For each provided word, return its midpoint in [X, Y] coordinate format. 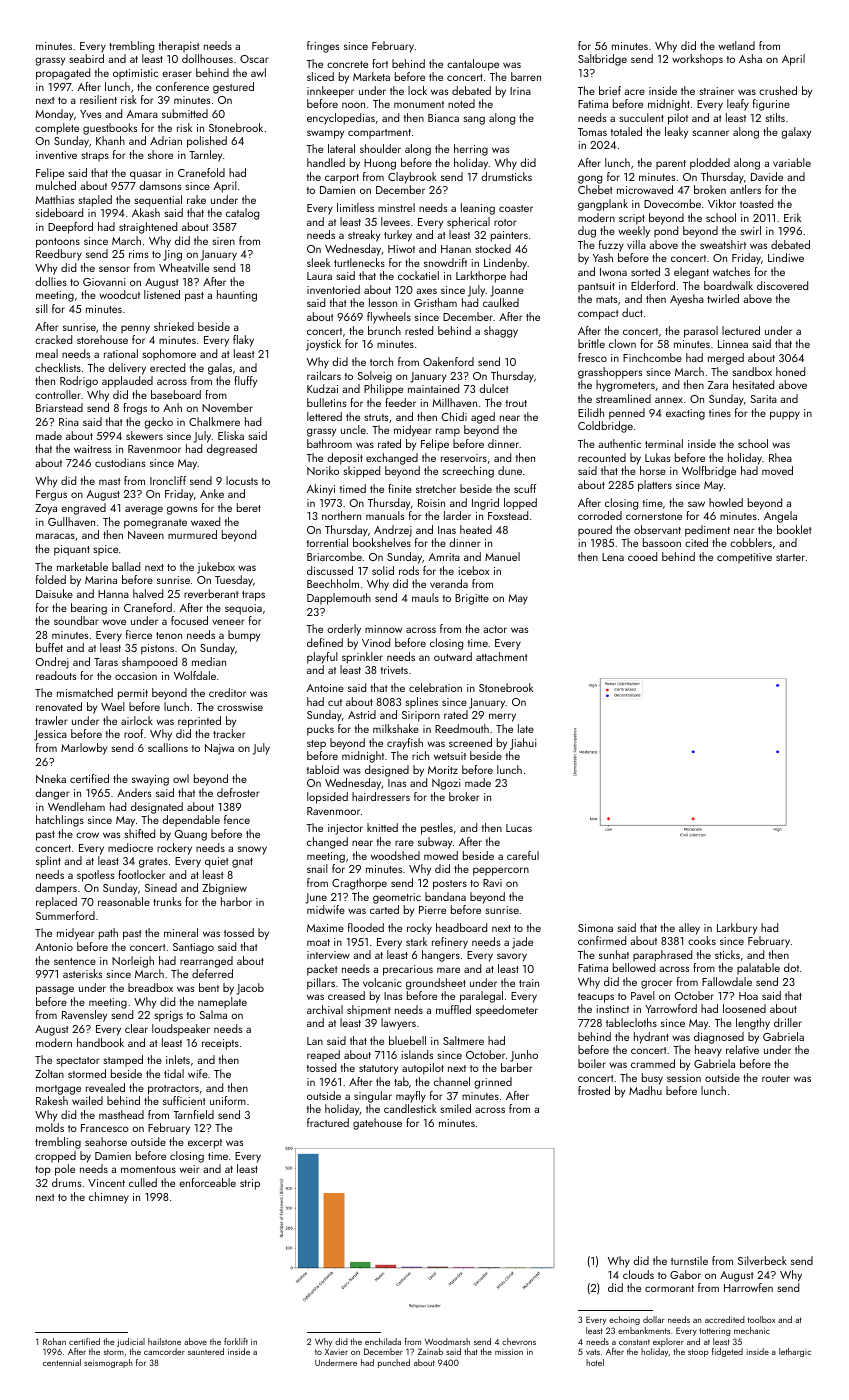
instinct [612, 1009]
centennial [62, 1362]
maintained [433, 388]
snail [317, 868]
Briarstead [59, 407]
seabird [87, 58]
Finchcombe [652, 357]
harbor [236, 901]
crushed [778, 90]
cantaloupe [473, 65]
